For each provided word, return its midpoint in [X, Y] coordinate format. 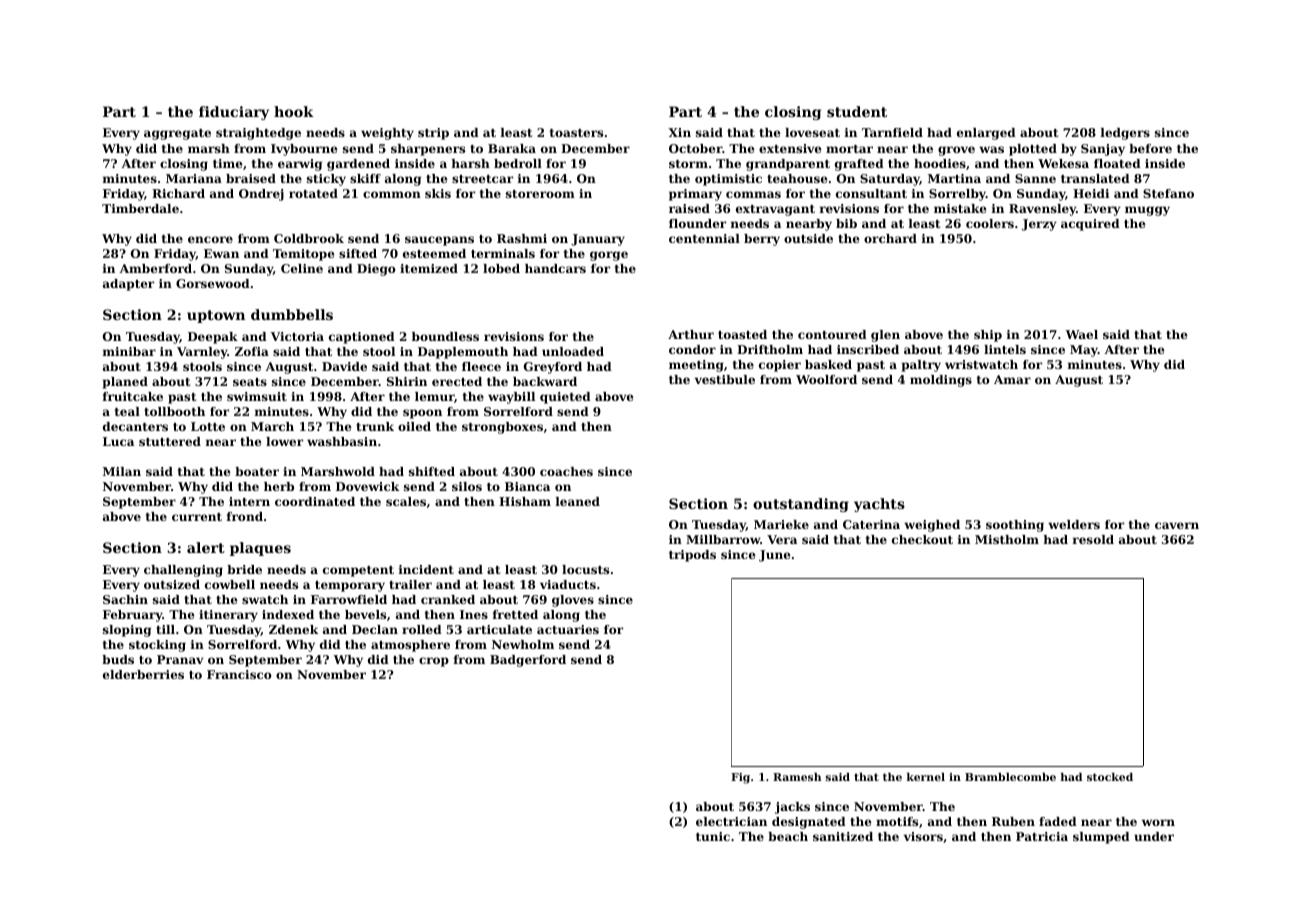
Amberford [156, 268]
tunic [713, 836]
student [857, 111]
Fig [740, 778]
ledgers [1125, 134]
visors [923, 836]
